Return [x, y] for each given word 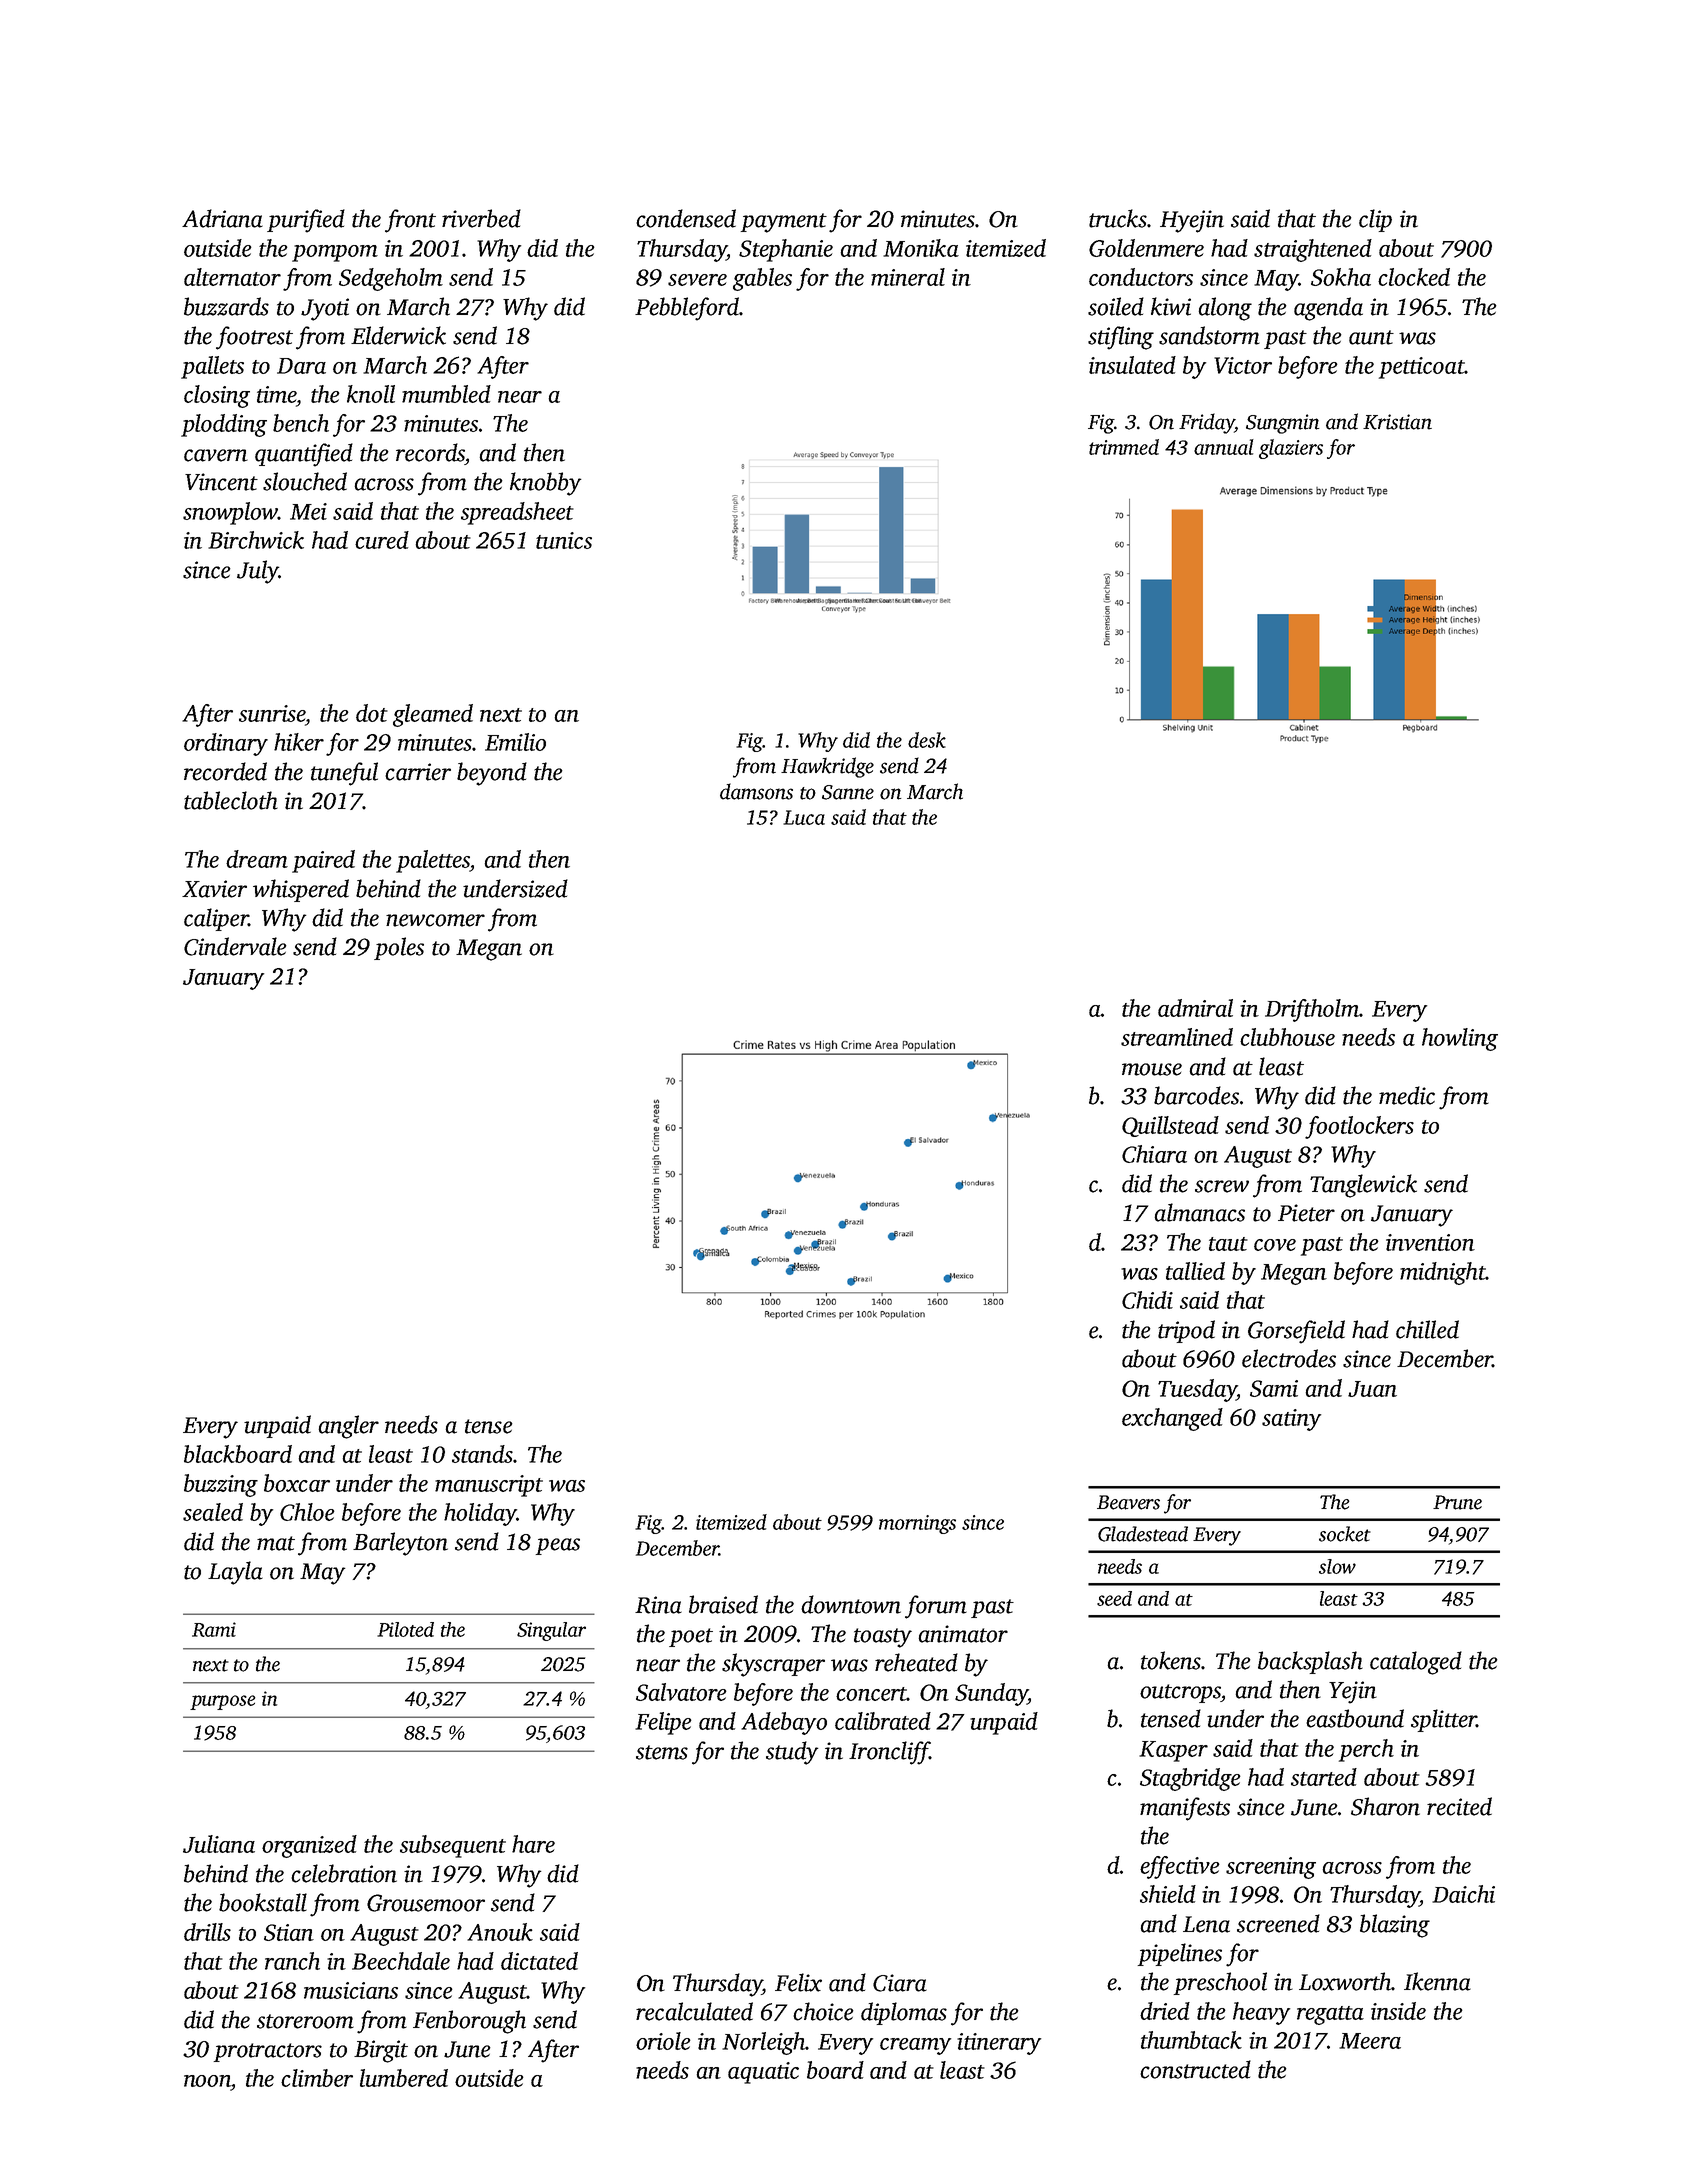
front [410, 221]
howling [1460, 1039]
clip [1375, 220]
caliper [216, 919]
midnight [1443, 1273]
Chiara [1154, 1154]
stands [482, 1454]
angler [348, 1427]
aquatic [763, 2073]
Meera [1370, 2041]
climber [317, 2078]
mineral [908, 277]
